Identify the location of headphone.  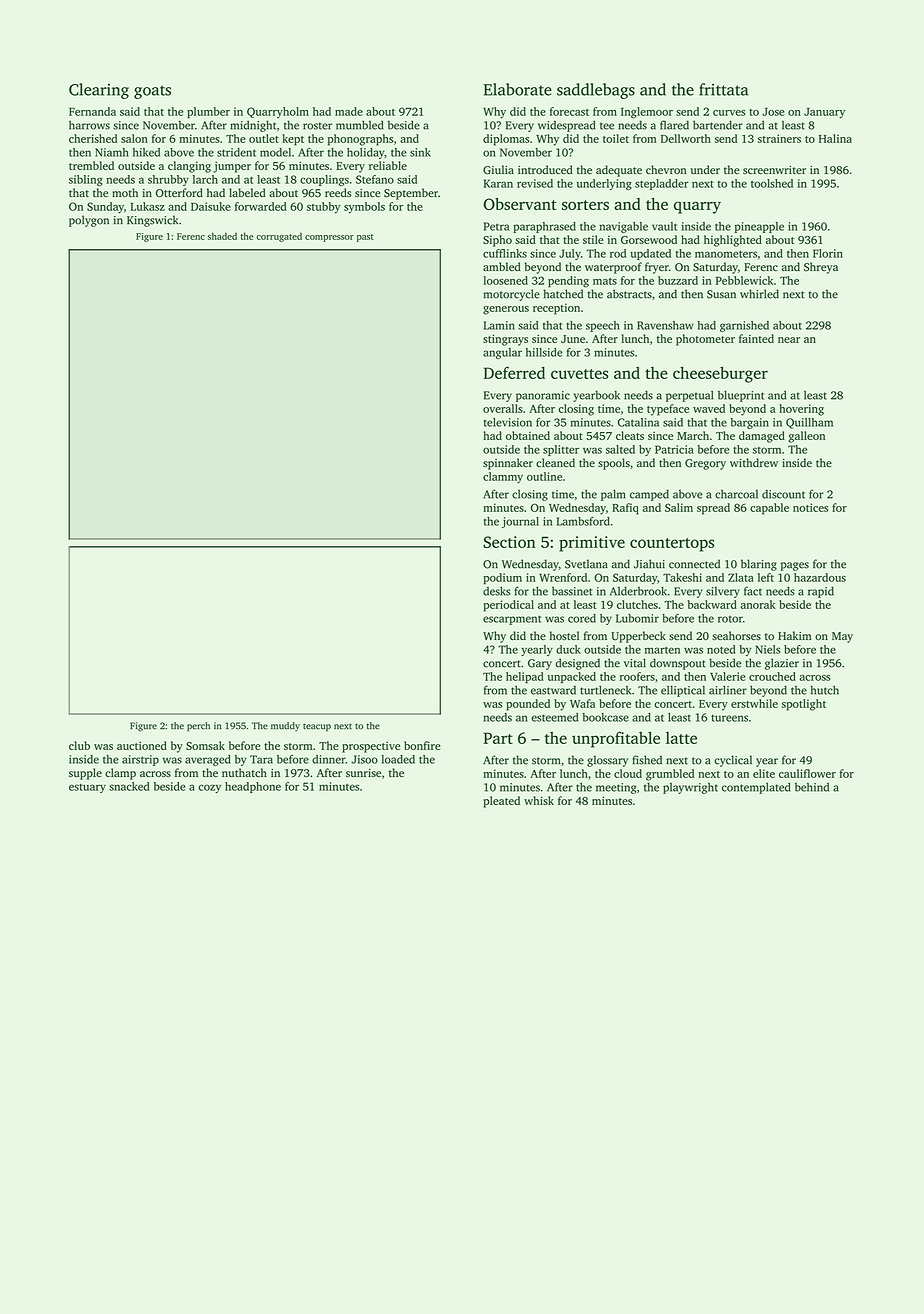
(253, 787).
